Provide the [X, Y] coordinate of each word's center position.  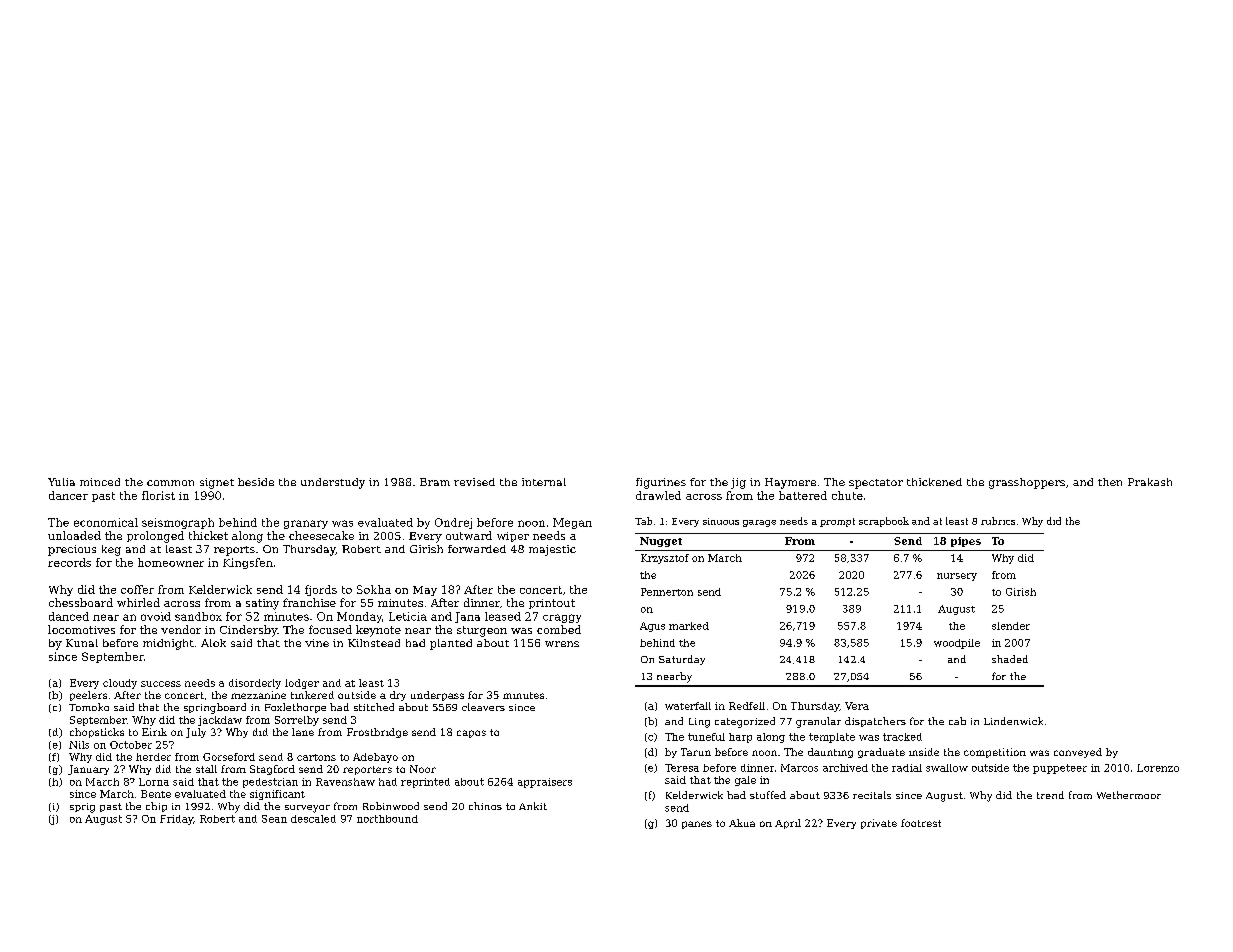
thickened [934, 482]
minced [100, 482]
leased [503, 616]
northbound [387, 819]
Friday [176, 820]
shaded [1010, 659]
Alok [213, 643]
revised [474, 482]
